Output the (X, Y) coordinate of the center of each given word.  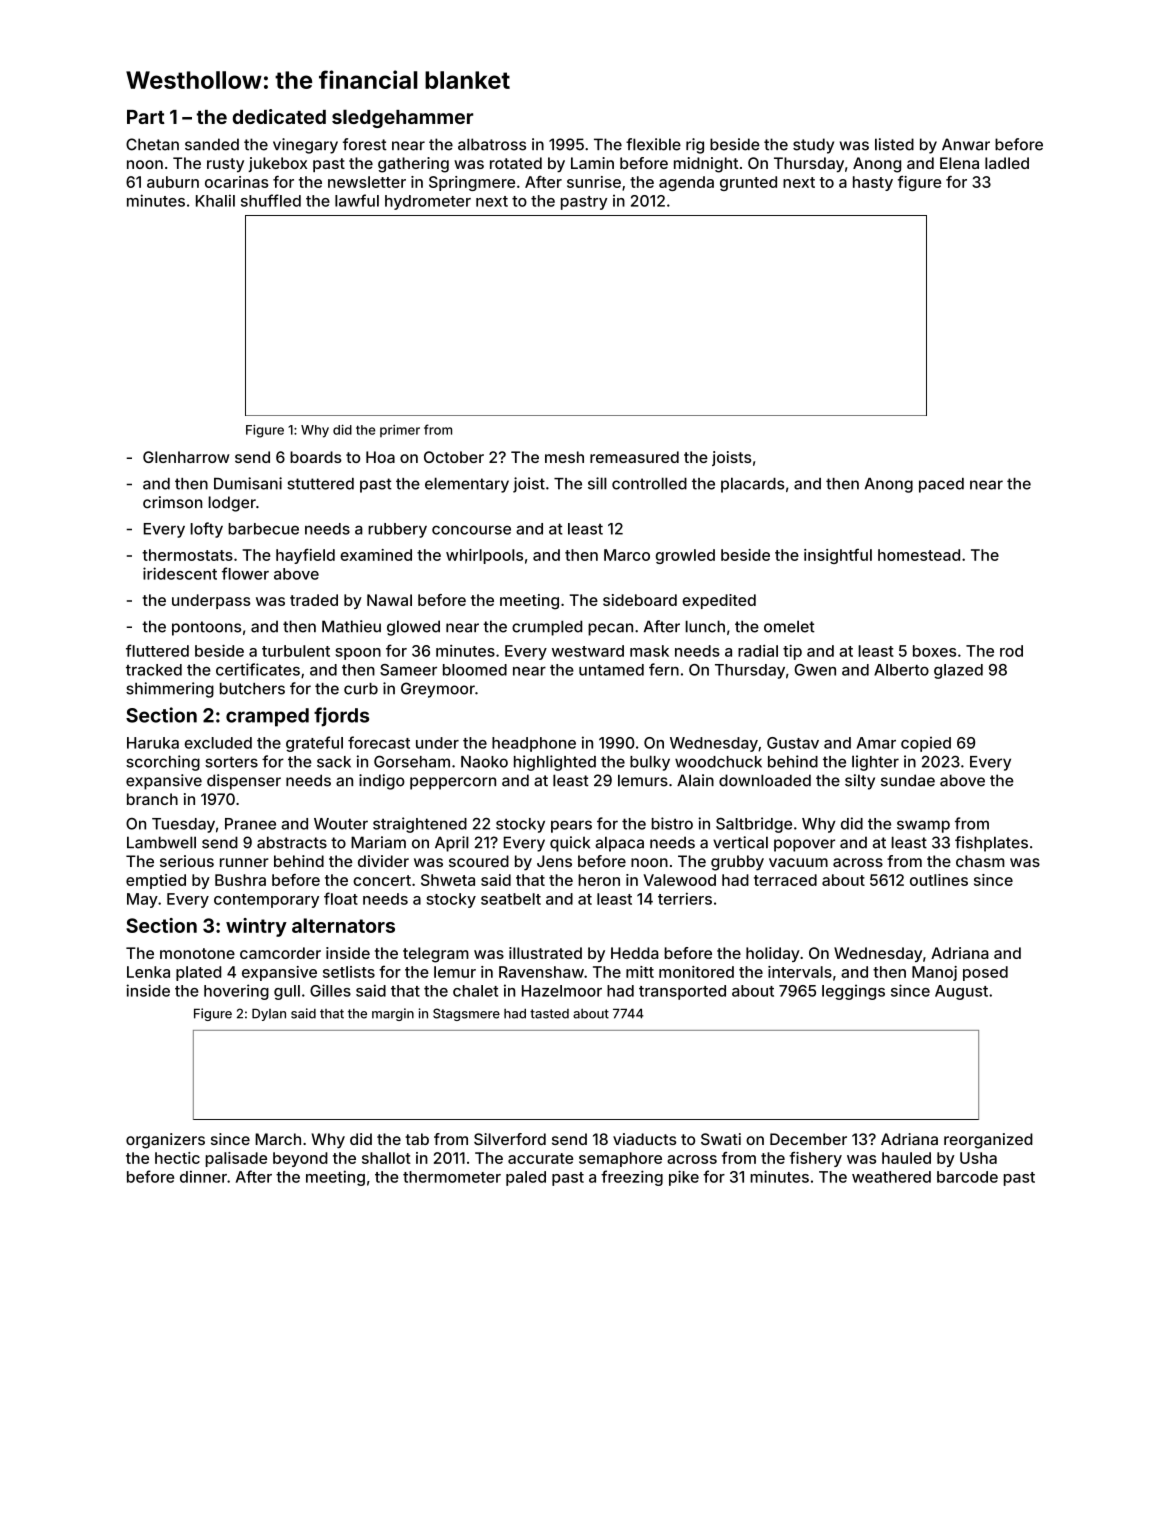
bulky (650, 763)
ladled (1007, 163)
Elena (959, 163)
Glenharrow (186, 457)
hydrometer (428, 202)
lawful (357, 200)
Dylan (269, 1014)
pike (684, 1178)
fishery (815, 1159)
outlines (939, 880)
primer (400, 431)
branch (152, 799)
